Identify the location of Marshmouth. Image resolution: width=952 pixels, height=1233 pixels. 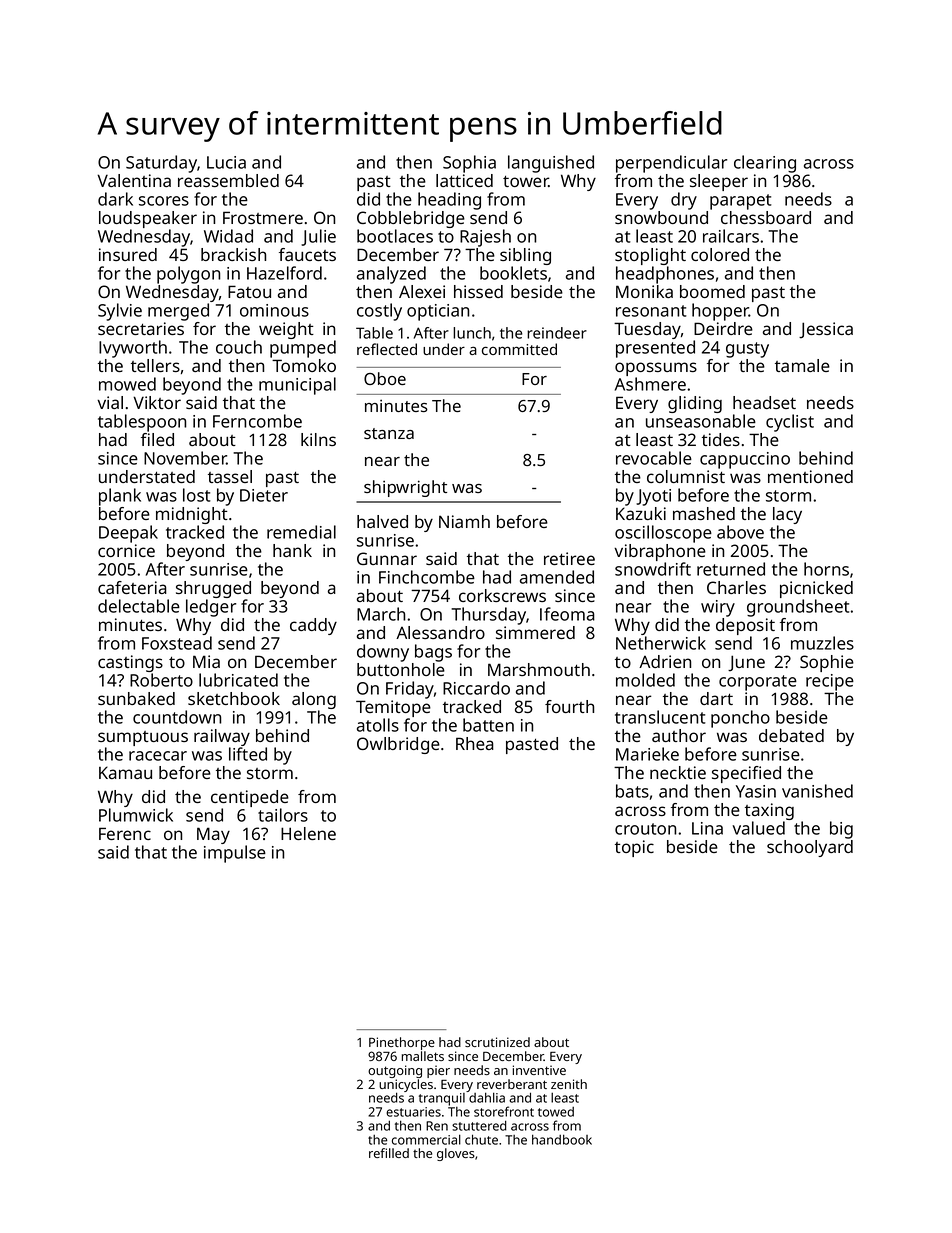
(539, 669).
